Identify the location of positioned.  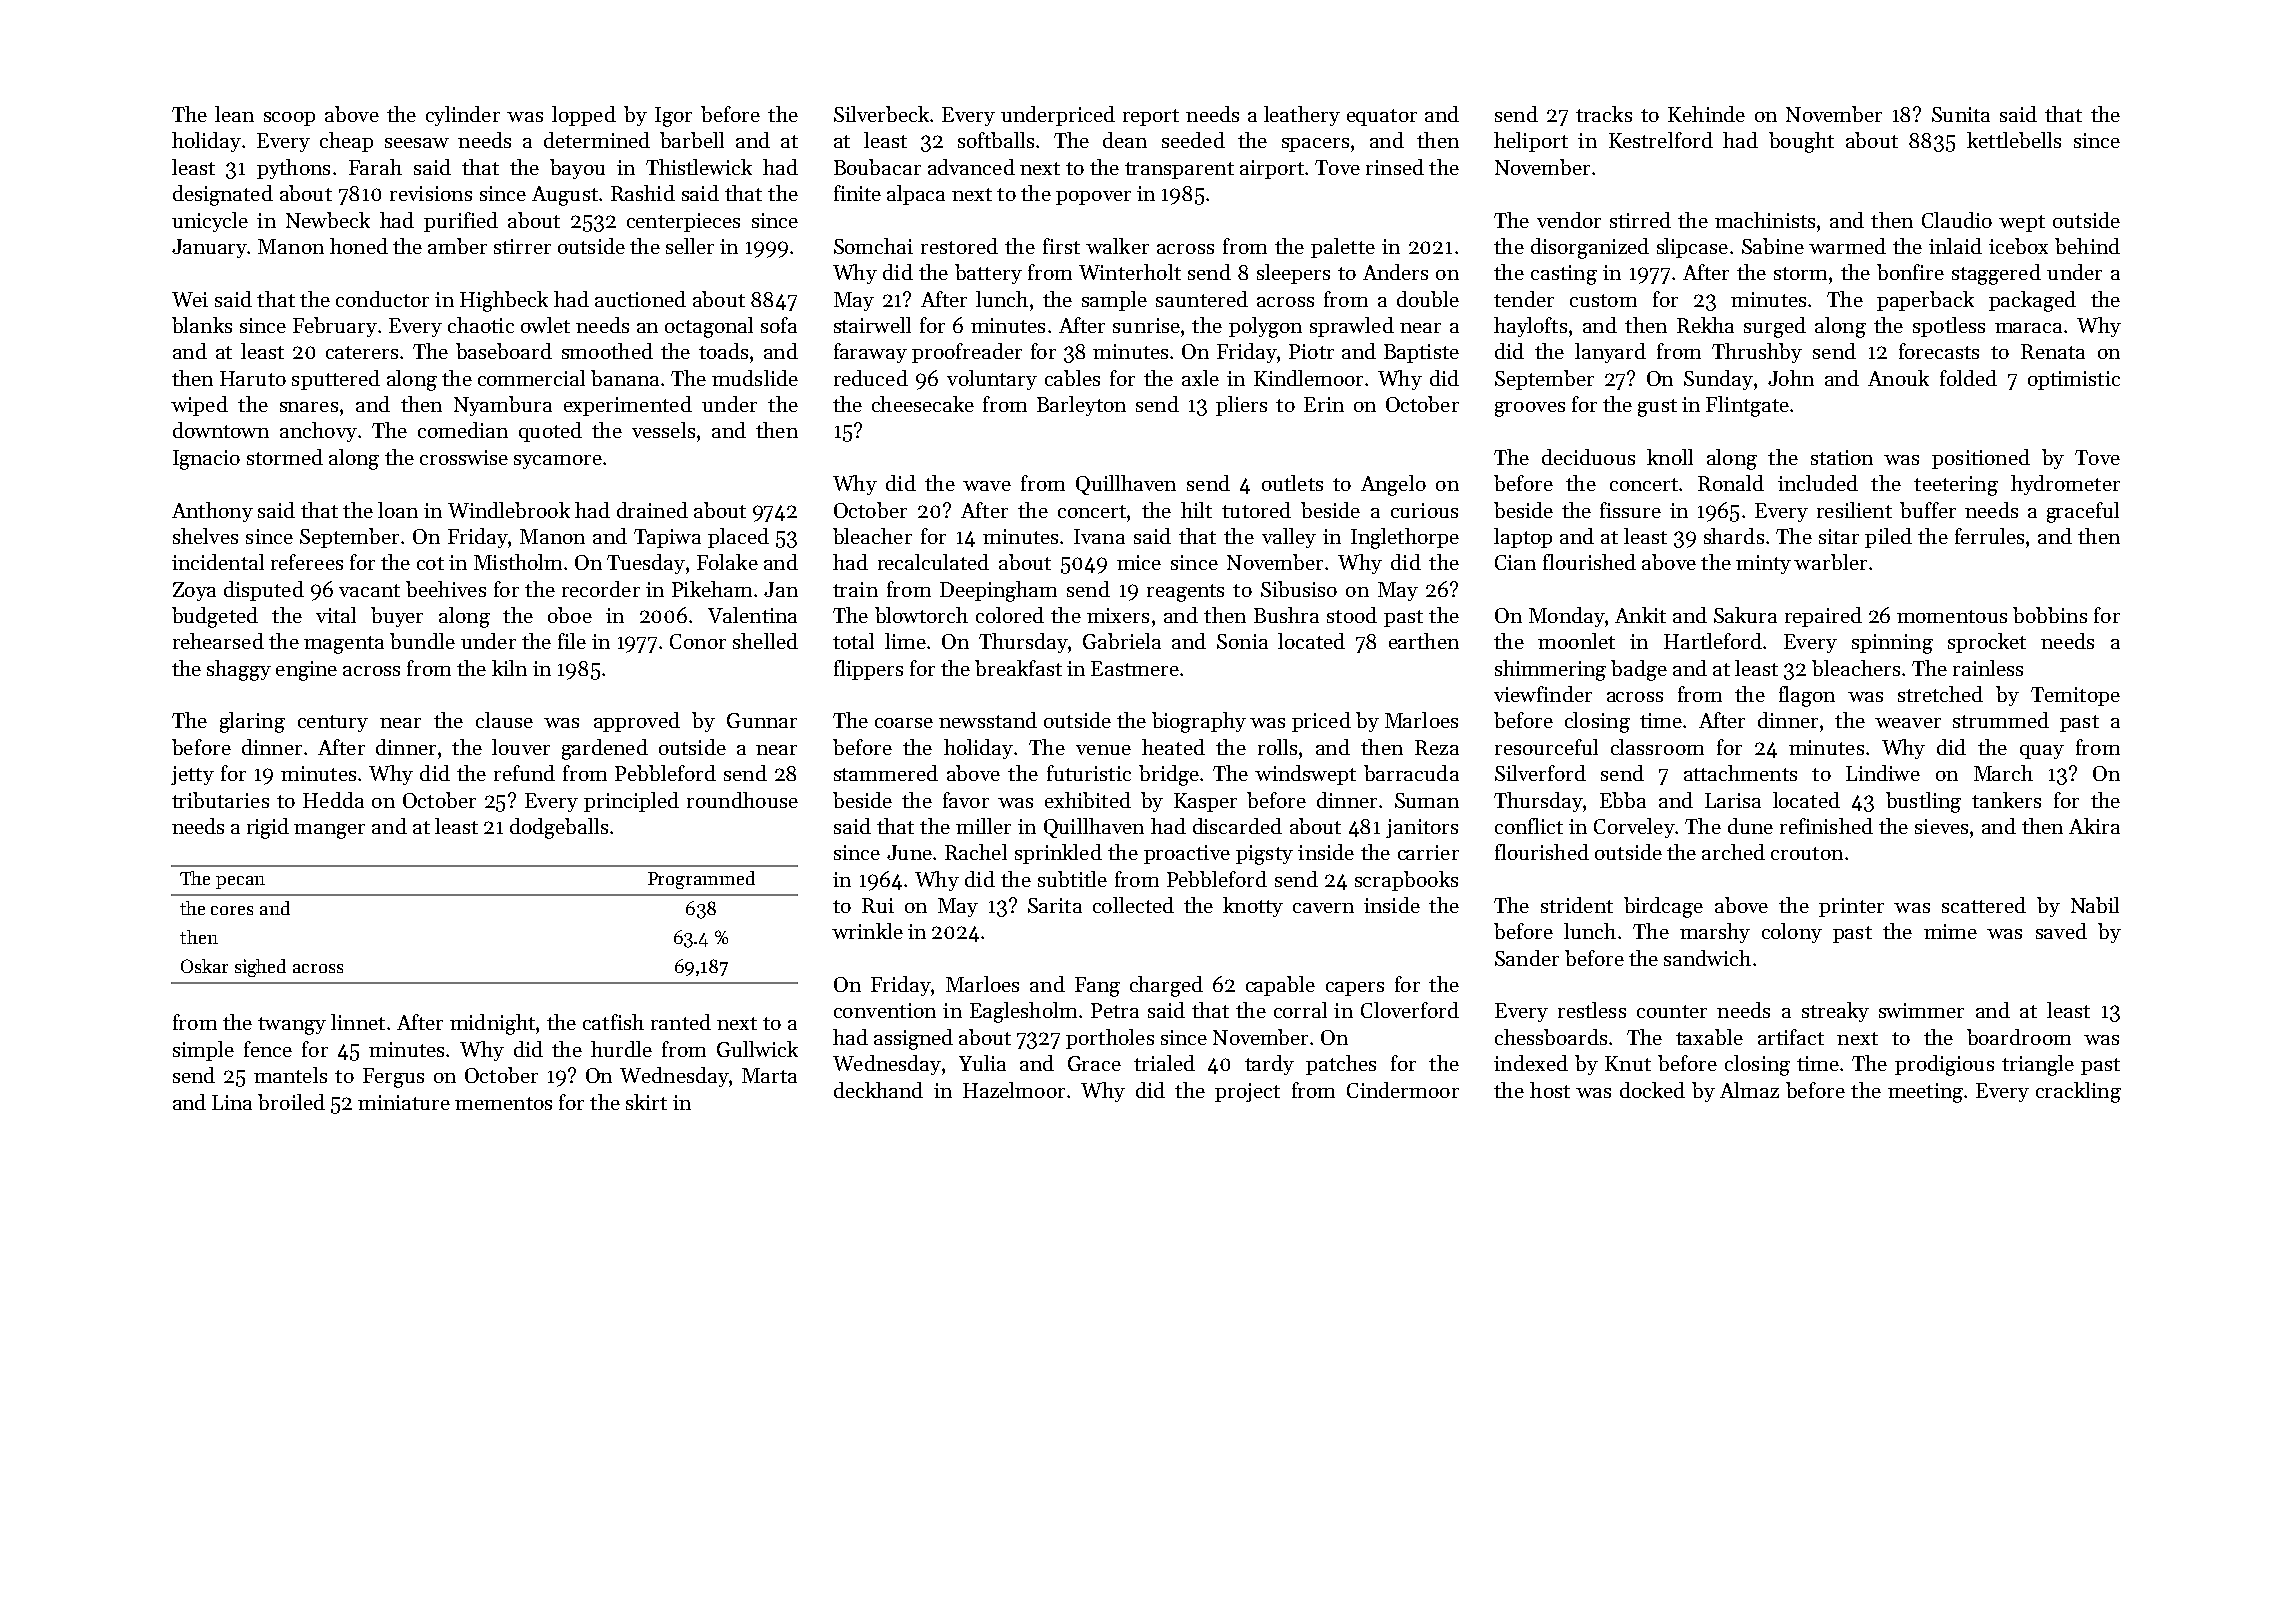
(1981, 459).
